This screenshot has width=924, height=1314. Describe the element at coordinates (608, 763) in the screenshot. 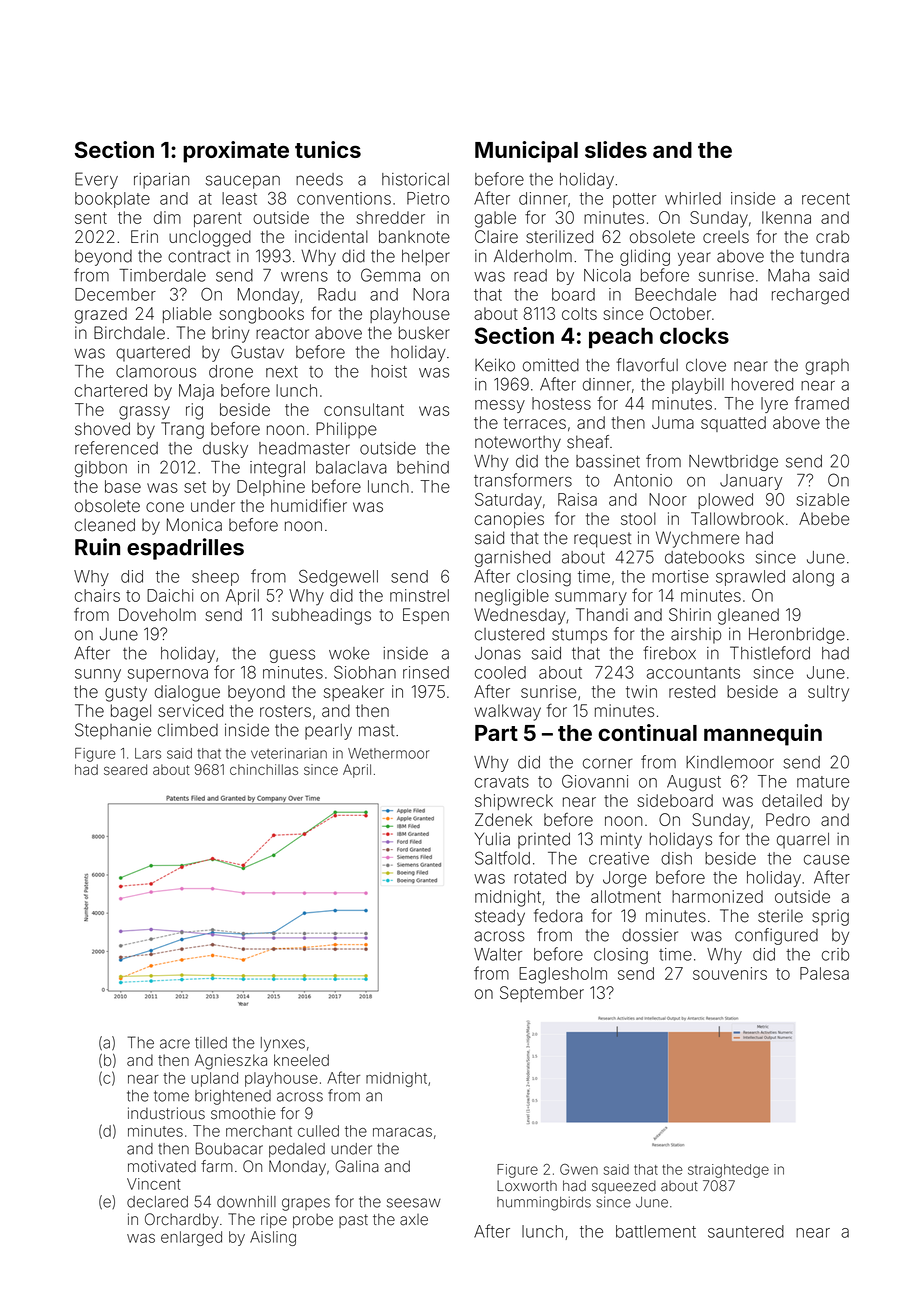

I see `corner` at that location.
